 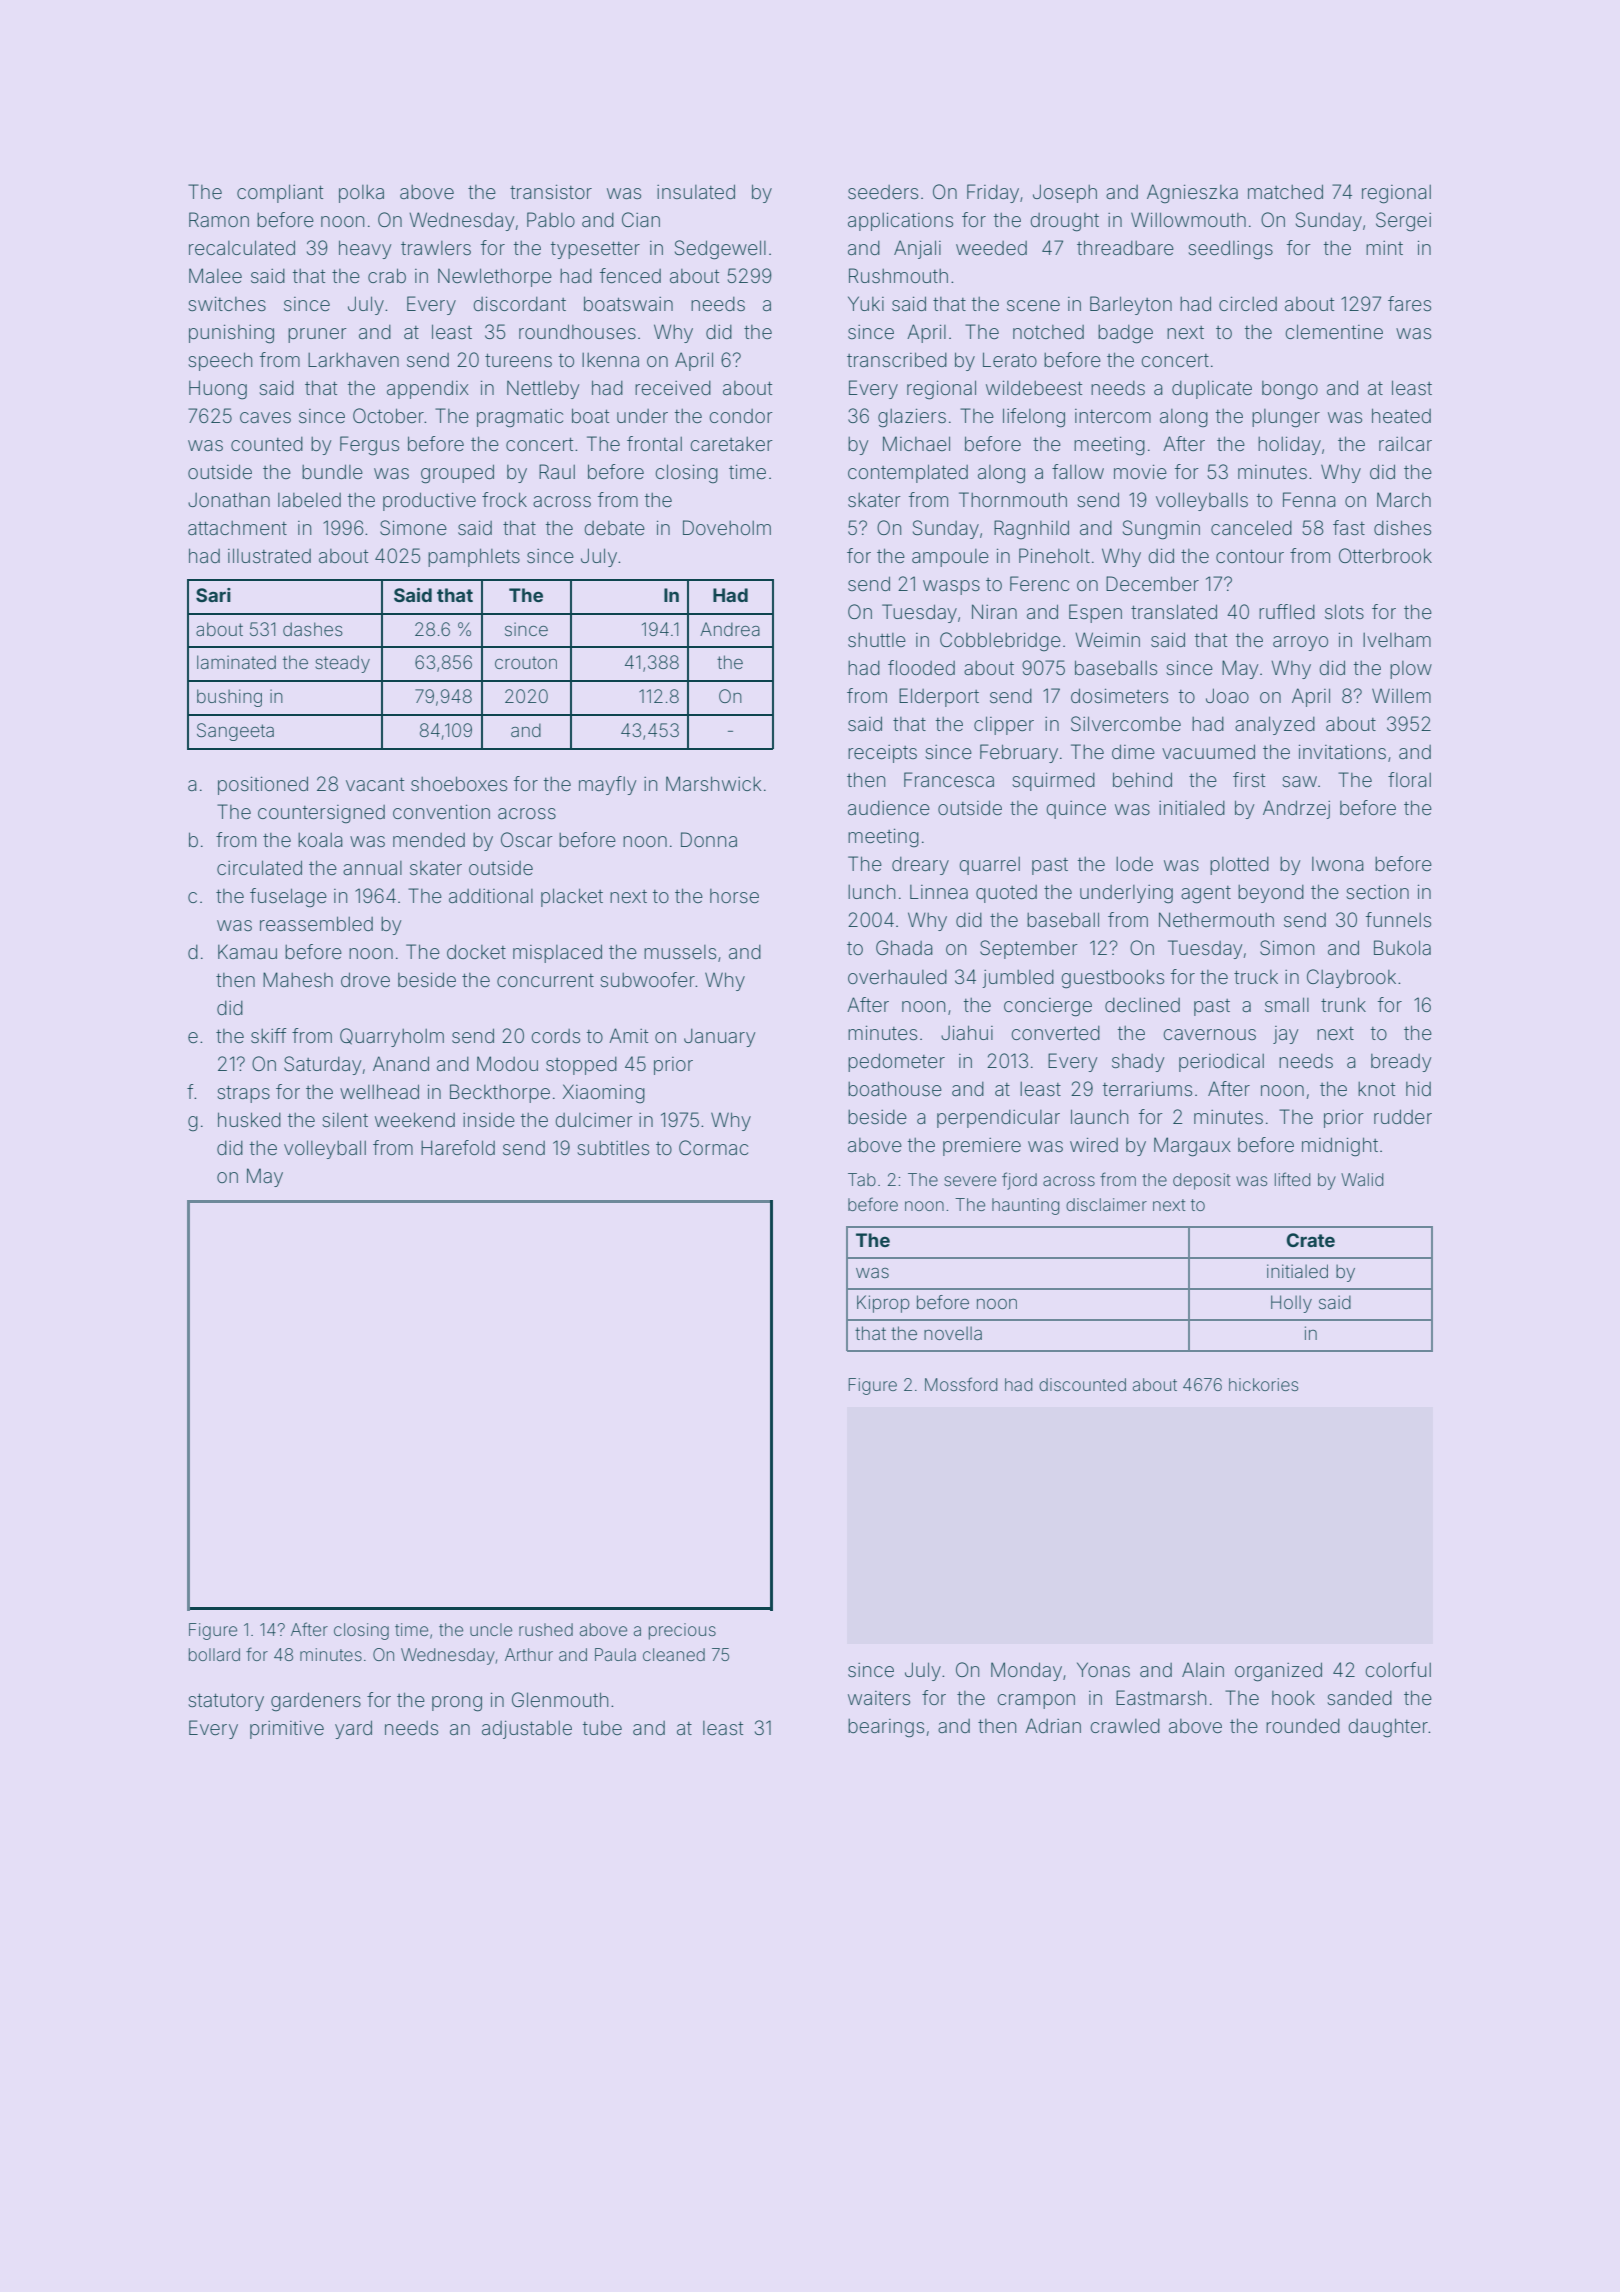 What do you see at coordinates (1202, 1181) in the document?
I see `deposit` at bounding box center [1202, 1181].
